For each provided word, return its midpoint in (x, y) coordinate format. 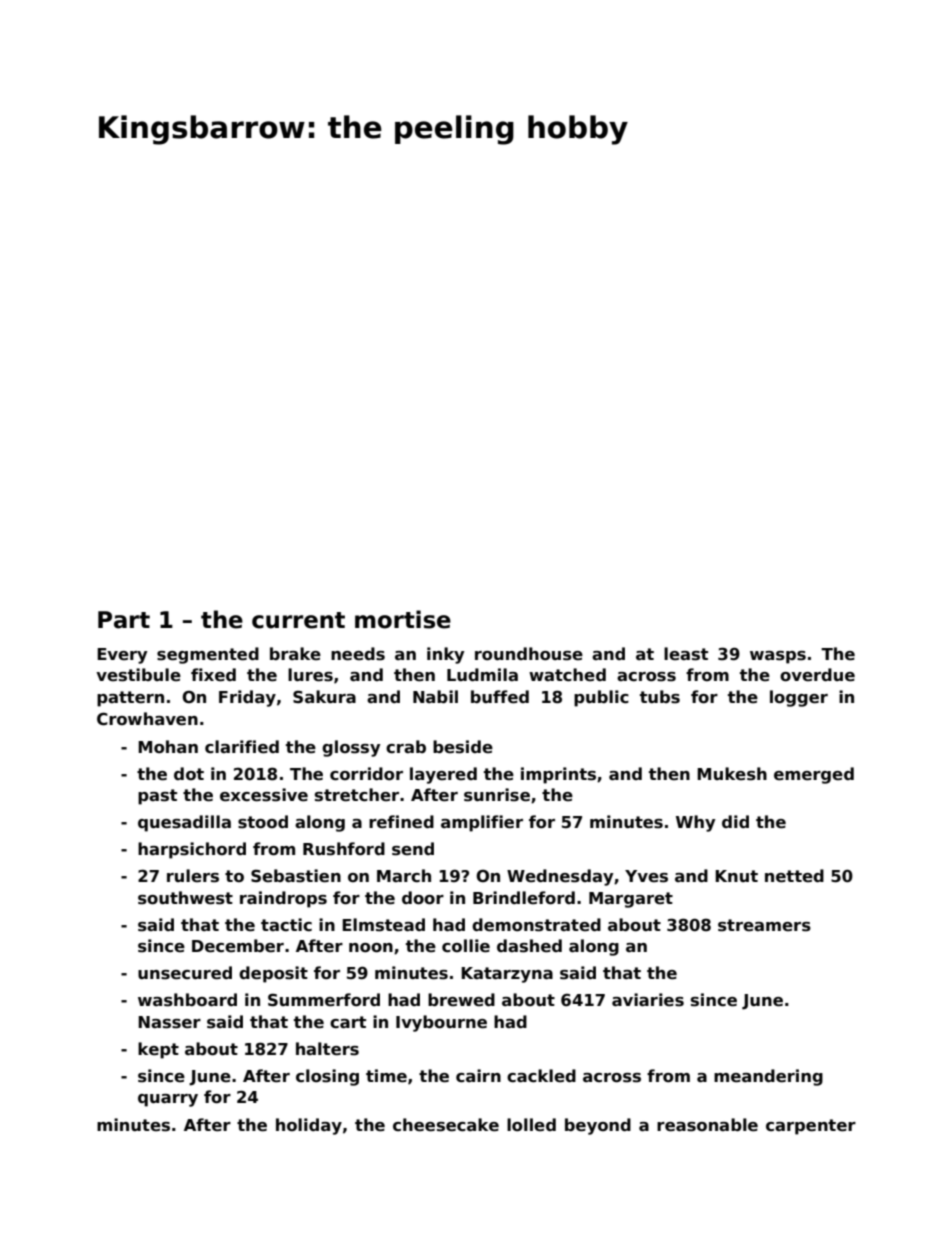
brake (295, 654)
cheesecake (446, 1125)
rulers (193, 876)
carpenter (811, 1127)
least (686, 654)
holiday (309, 1126)
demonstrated (536, 925)
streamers (764, 925)
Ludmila (482, 674)
